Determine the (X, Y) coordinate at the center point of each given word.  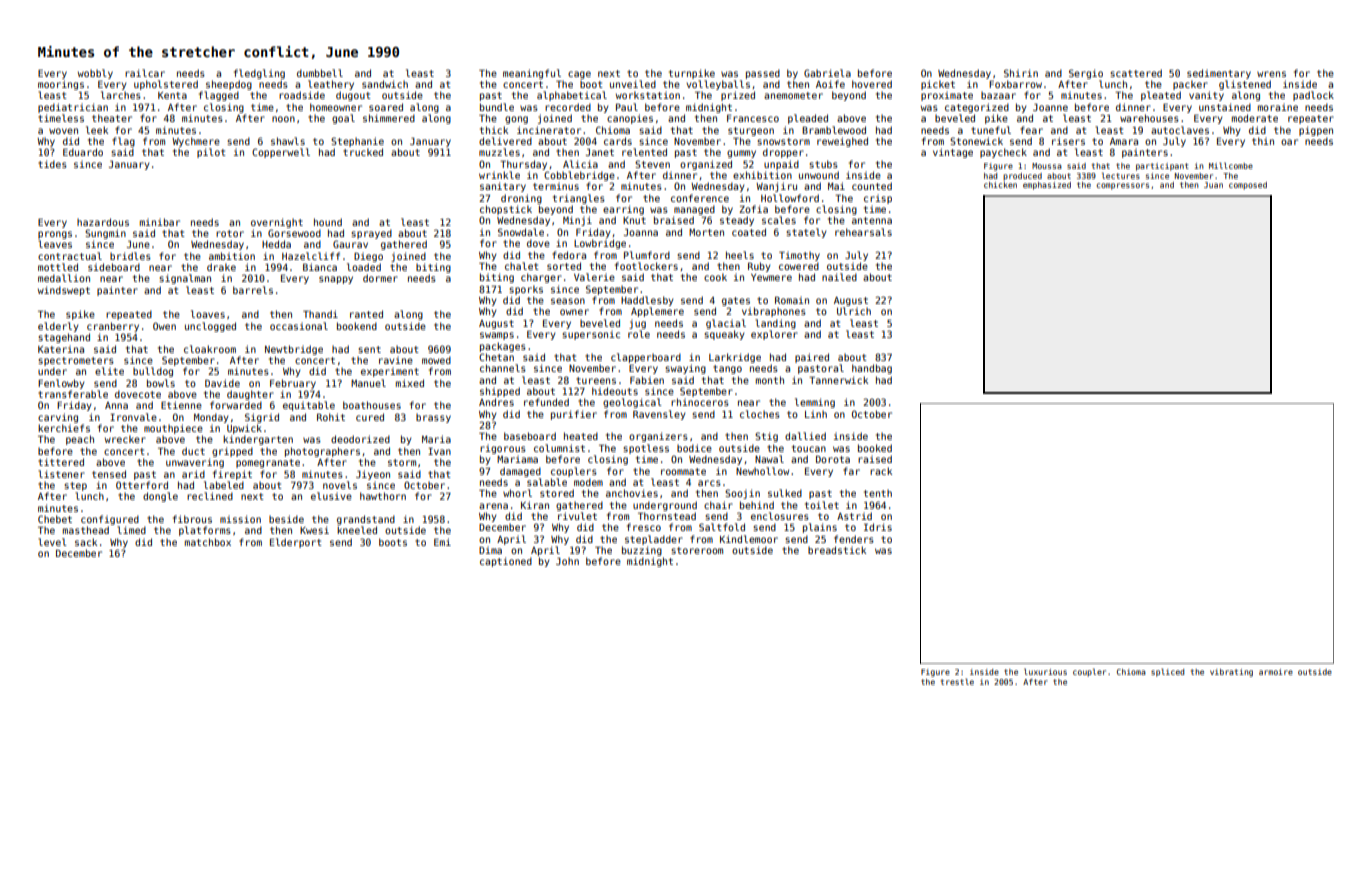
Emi (442, 542)
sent (369, 349)
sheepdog (229, 85)
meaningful (532, 74)
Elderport (296, 543)
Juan (1213, 185)
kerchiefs (64, 428)
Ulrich (854, 311)
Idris (878, 527)
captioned (506, 562)
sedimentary (1219, 74)
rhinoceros (700, 402)
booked (875, 448)
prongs (55, 235)
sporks (526, 290)
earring (623, 210)
